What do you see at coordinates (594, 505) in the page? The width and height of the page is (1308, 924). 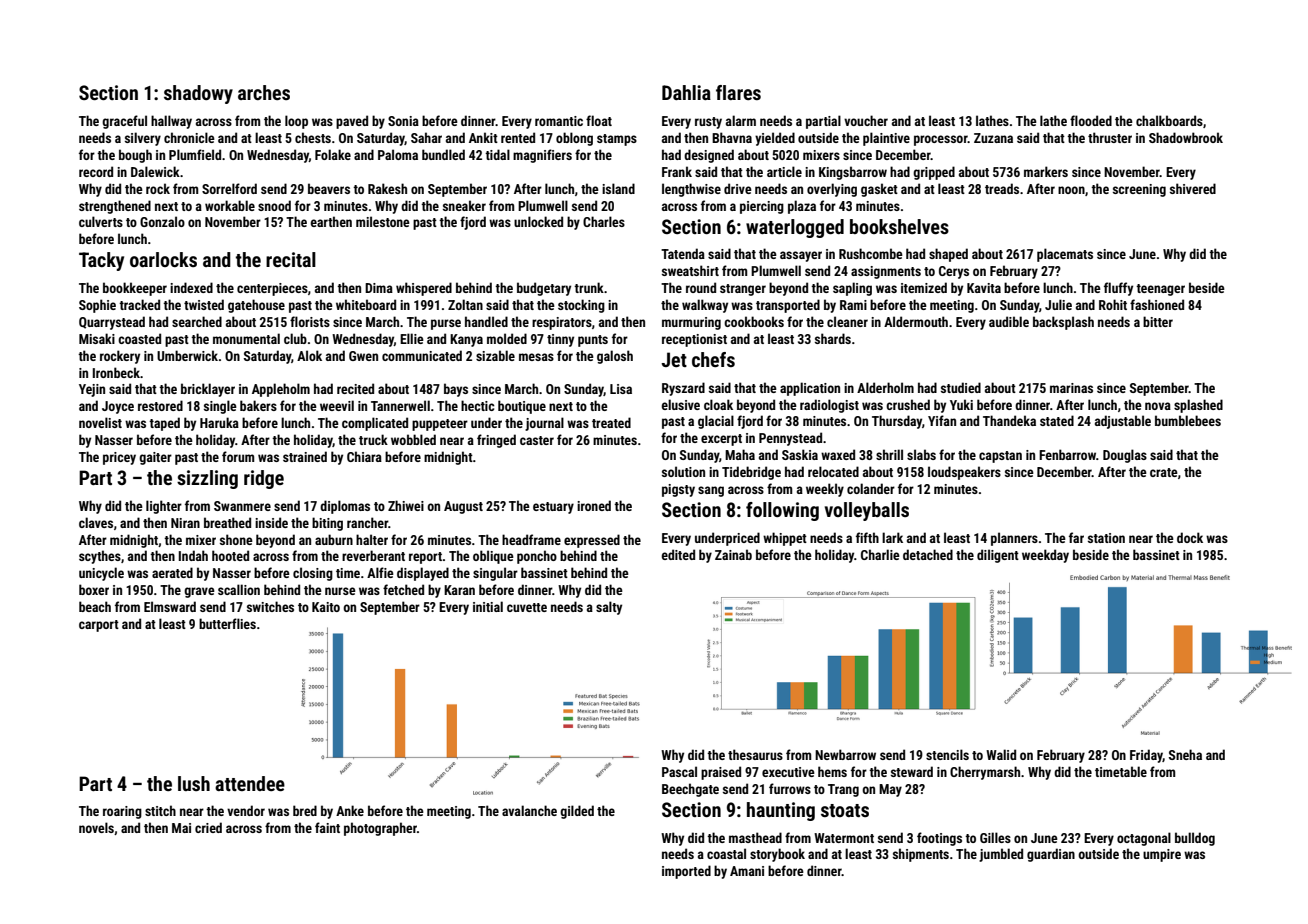 I see `ironed` at bounding box center [594, 505].
